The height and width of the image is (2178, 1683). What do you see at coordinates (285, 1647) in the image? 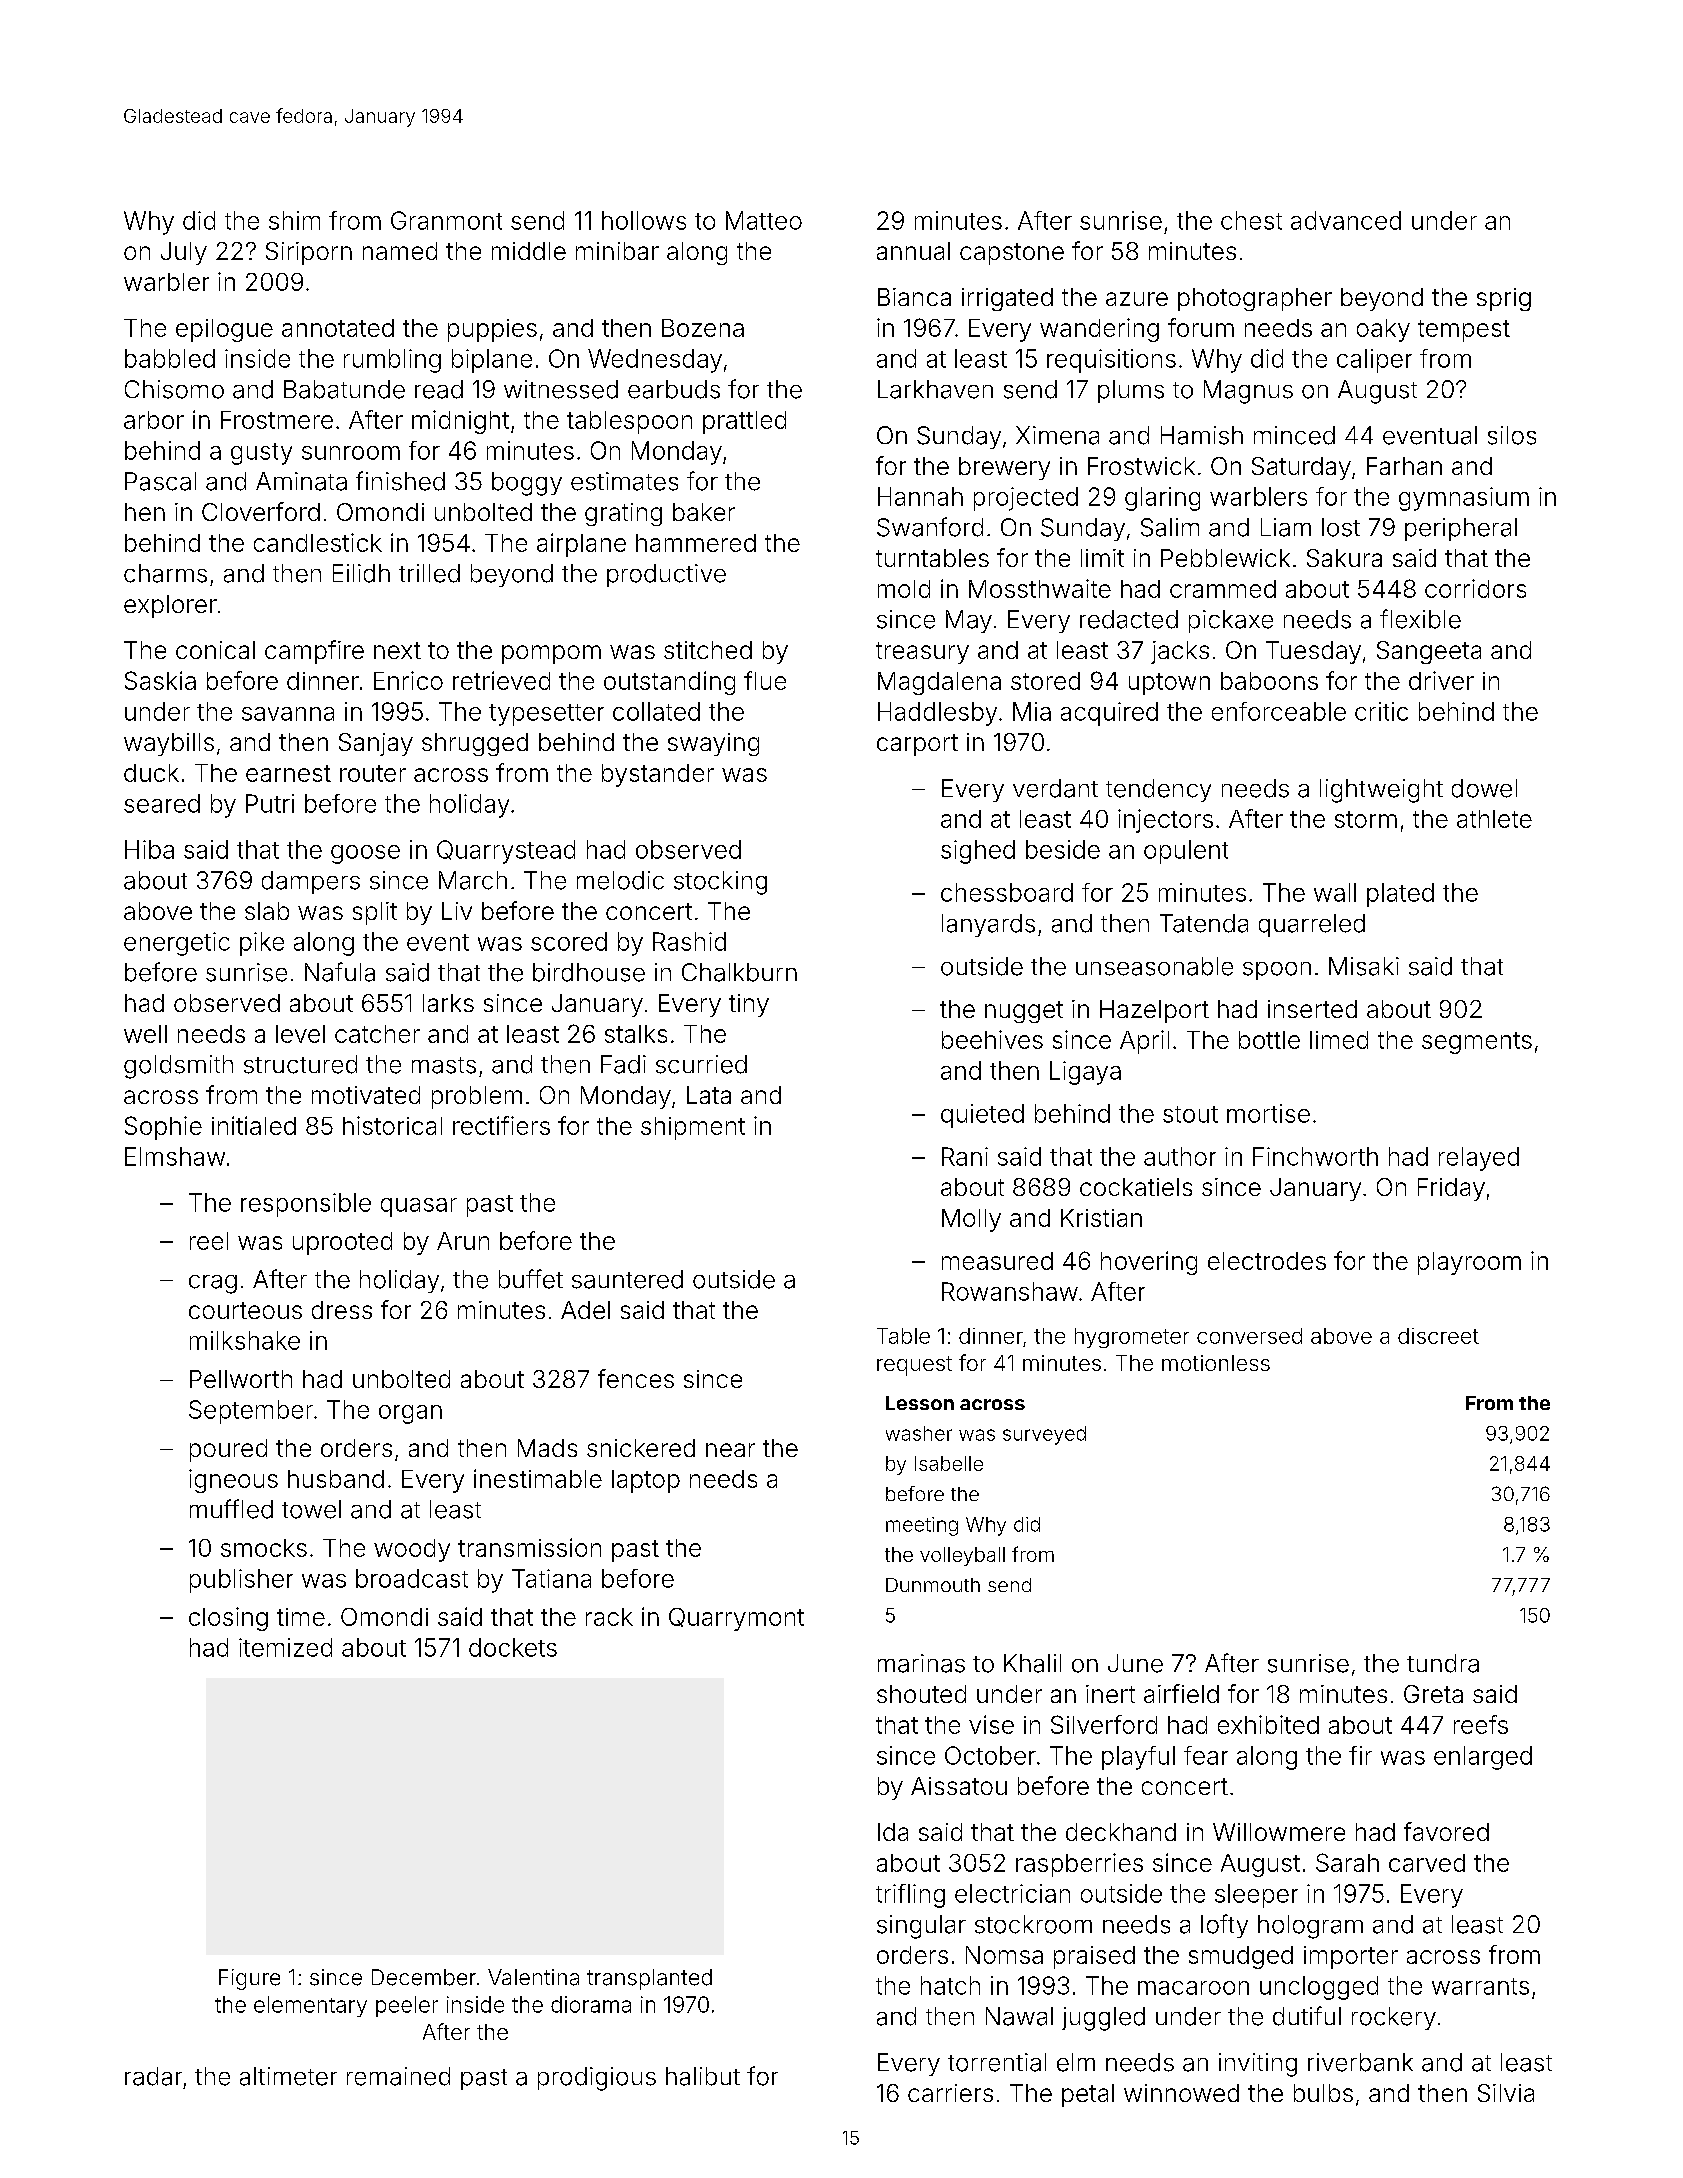
I see `itemized` at bounding box center [285, 1647].
